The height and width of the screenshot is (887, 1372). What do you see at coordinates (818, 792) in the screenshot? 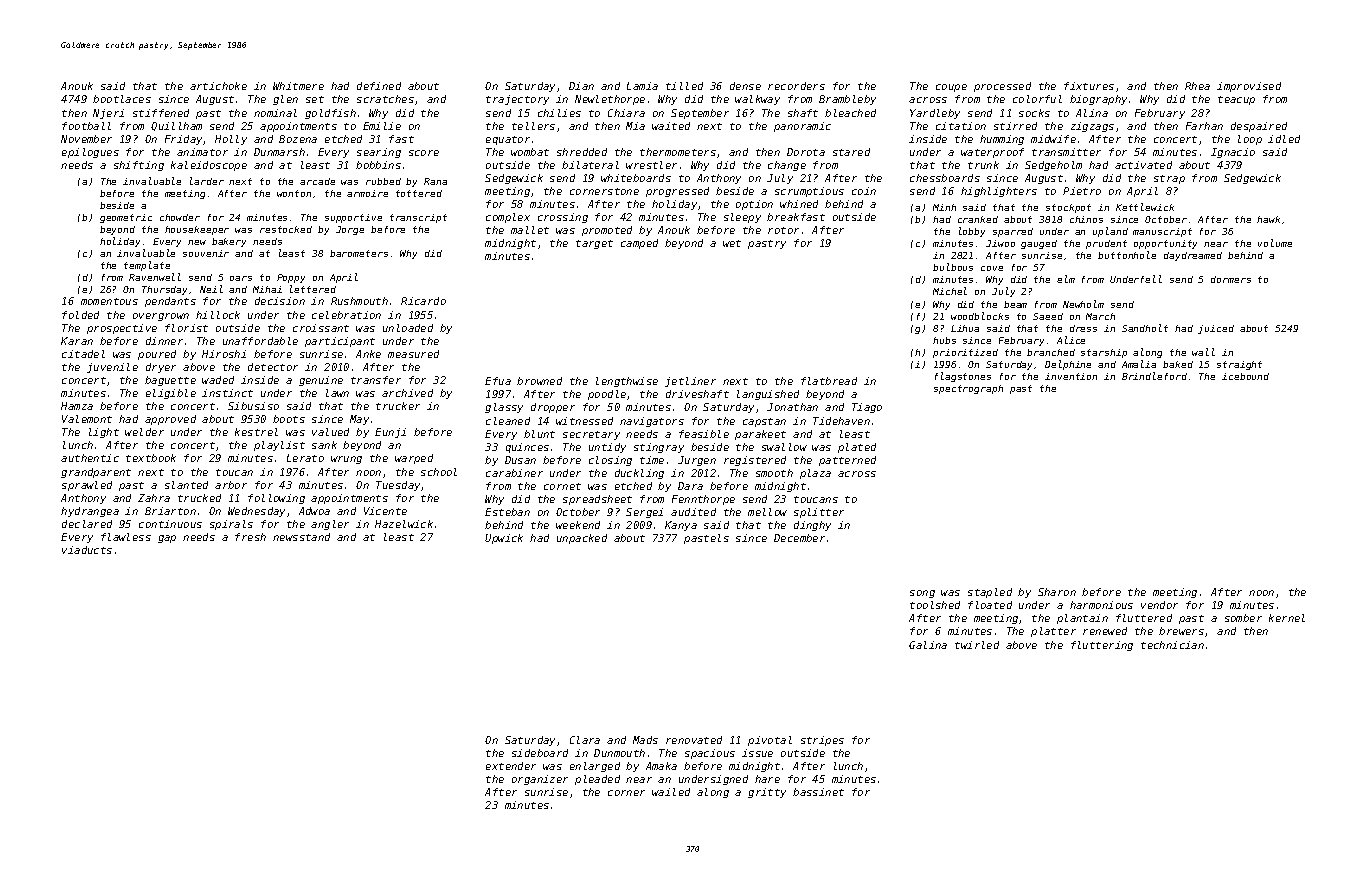
I see `bassinet` at bounding box center [818, 792].
